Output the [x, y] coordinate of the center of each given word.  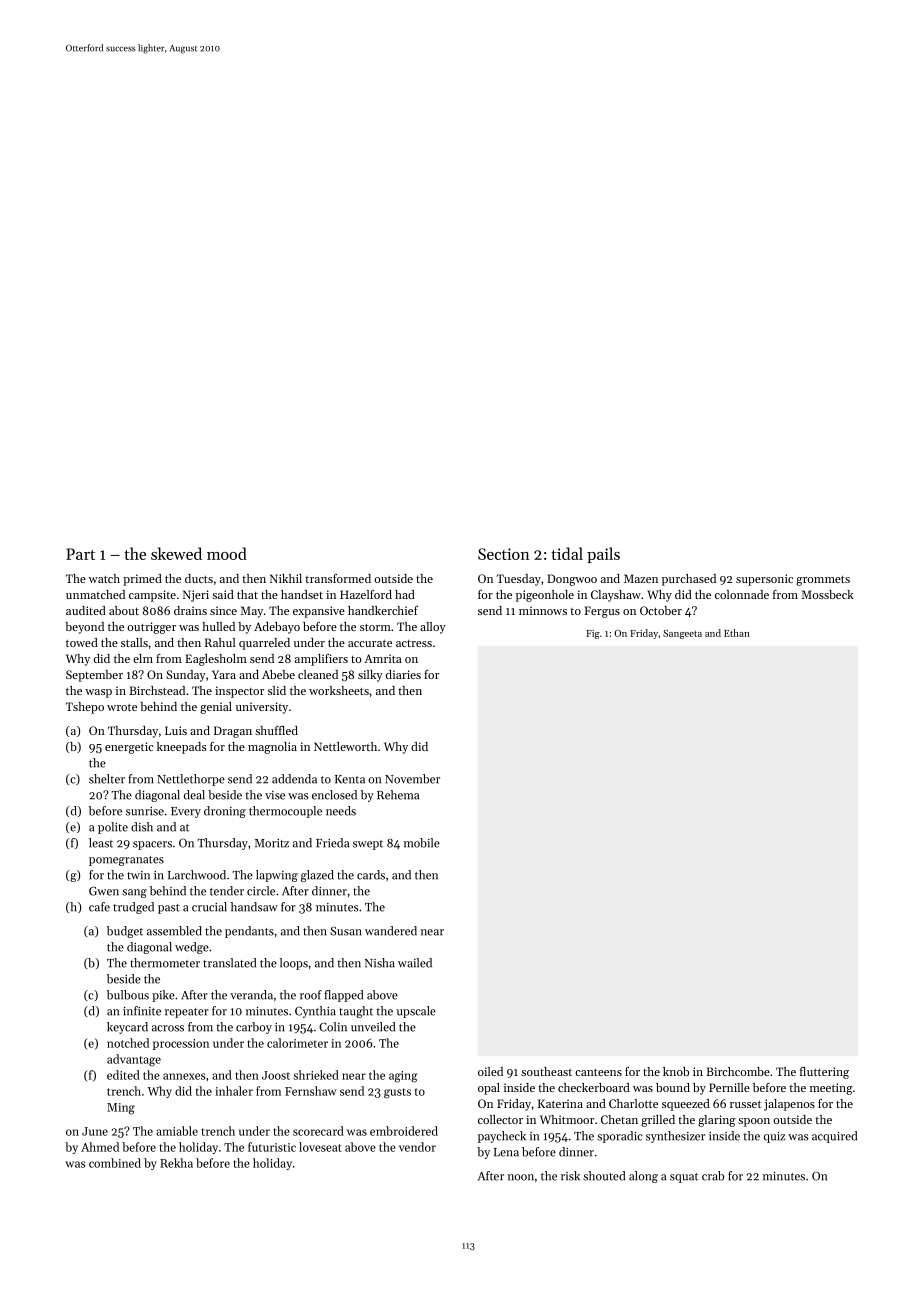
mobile [422, 843]
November [412, 779]
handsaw [254, 907]
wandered [391, 931]
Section [504, 554]
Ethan [737, 633]
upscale [416, 1012]
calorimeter [297, 1043]
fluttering [824, 1073]
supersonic [764, 580]
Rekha [176, 1163]
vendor [417, 1147]
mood [227, 553]
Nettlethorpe [191, 780]
